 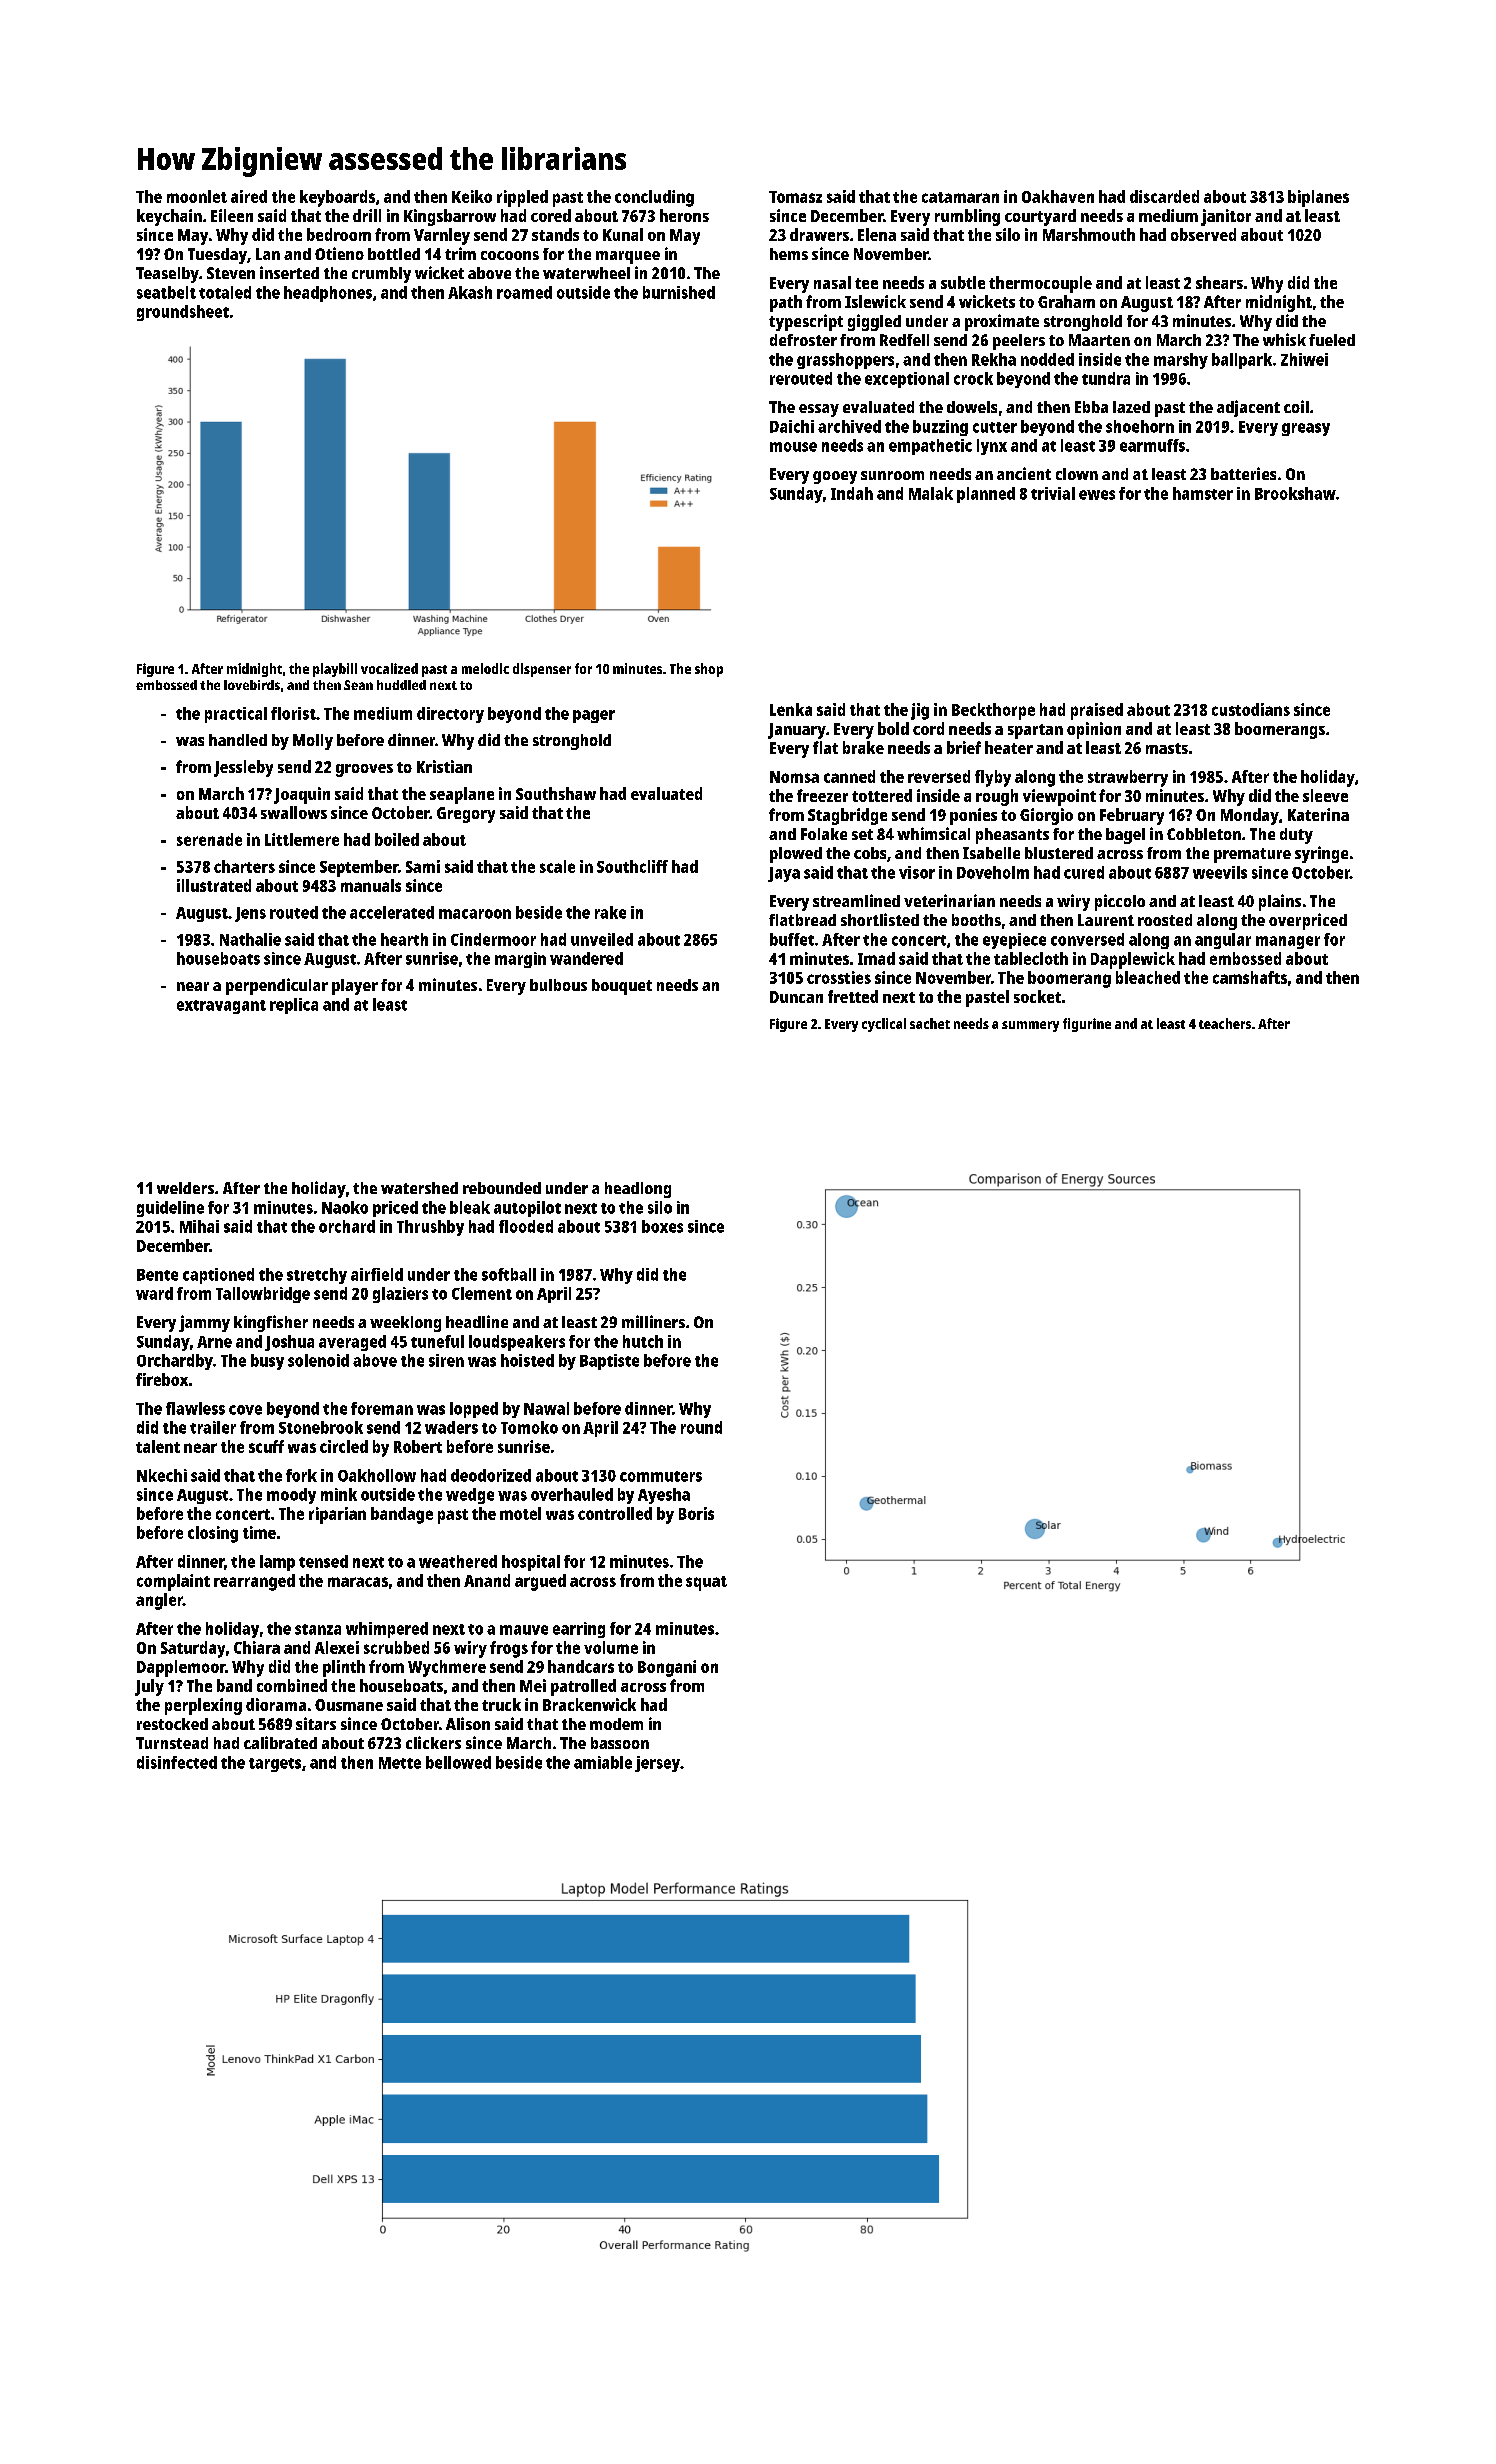 I want to click on Giorgio, so click(x=1046, y=816).
